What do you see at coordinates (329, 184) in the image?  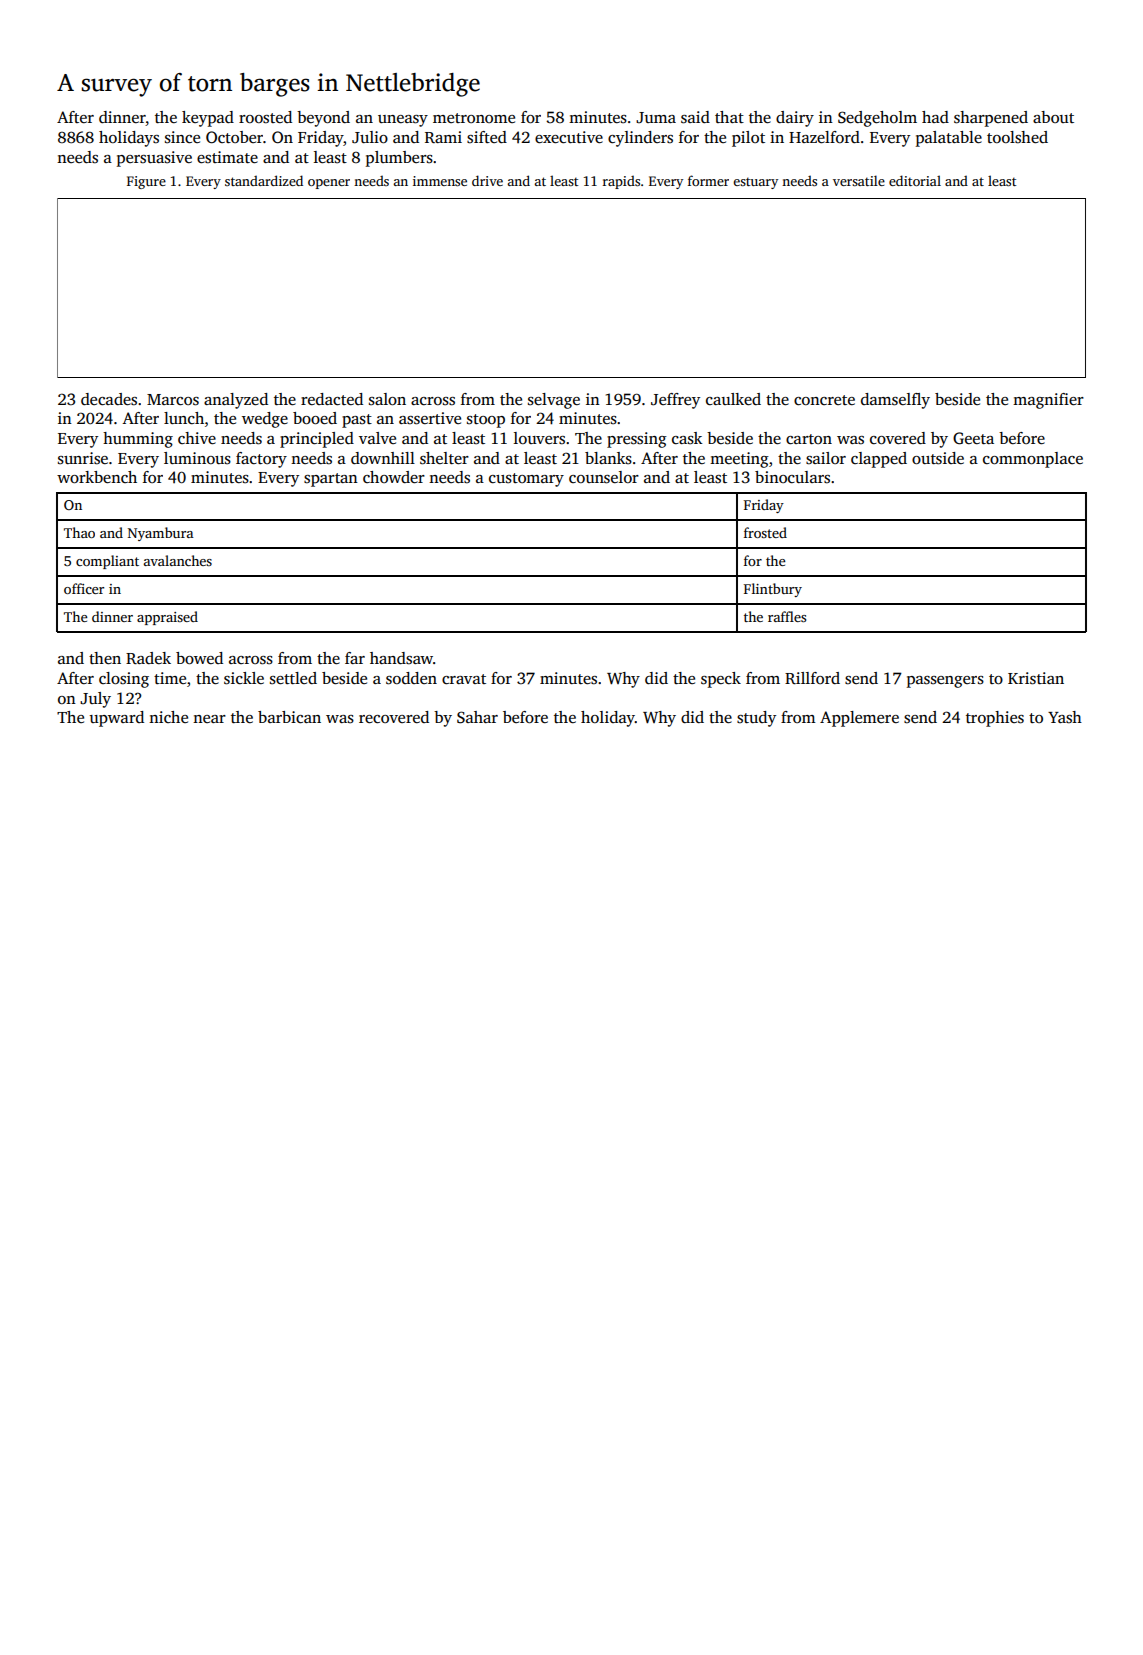 I see `opener` at bounding box center [329, 184].
